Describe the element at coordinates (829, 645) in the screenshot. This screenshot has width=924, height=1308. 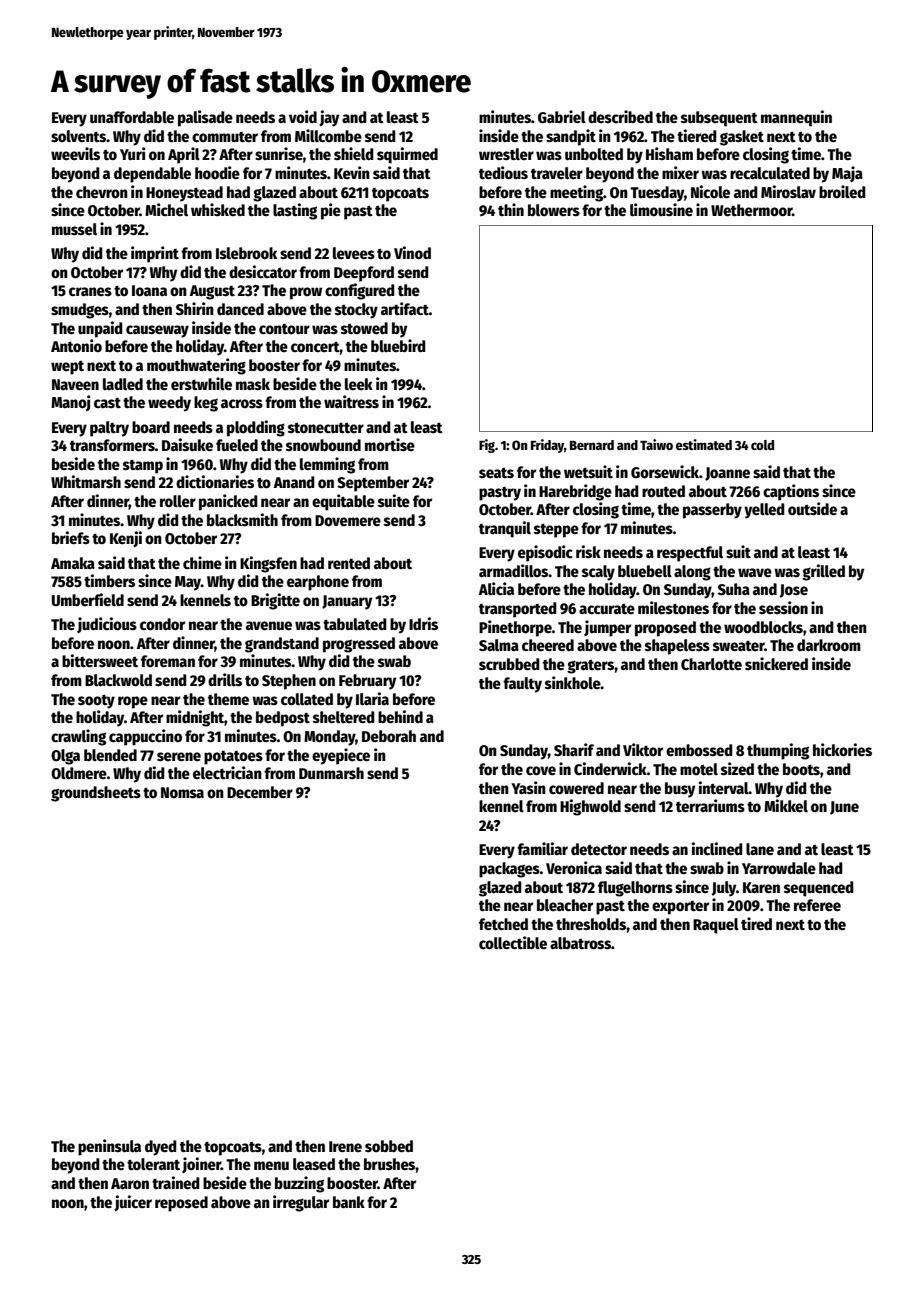
I see `darkroom` at that location.
